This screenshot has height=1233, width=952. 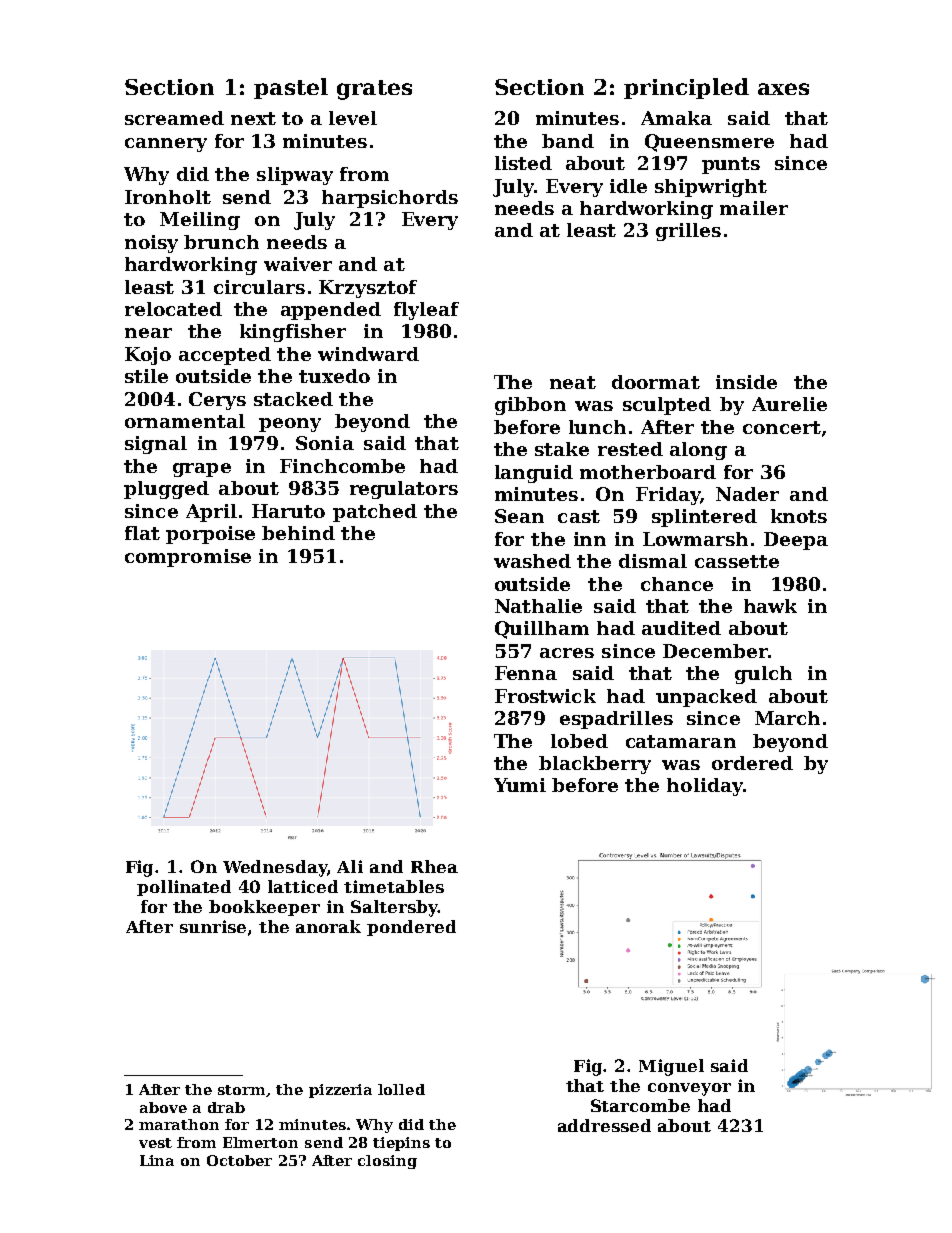 What do you see at coordinates (188, 558) in the screenshot?
I see `compromise` at bounding box center [188, 558].
